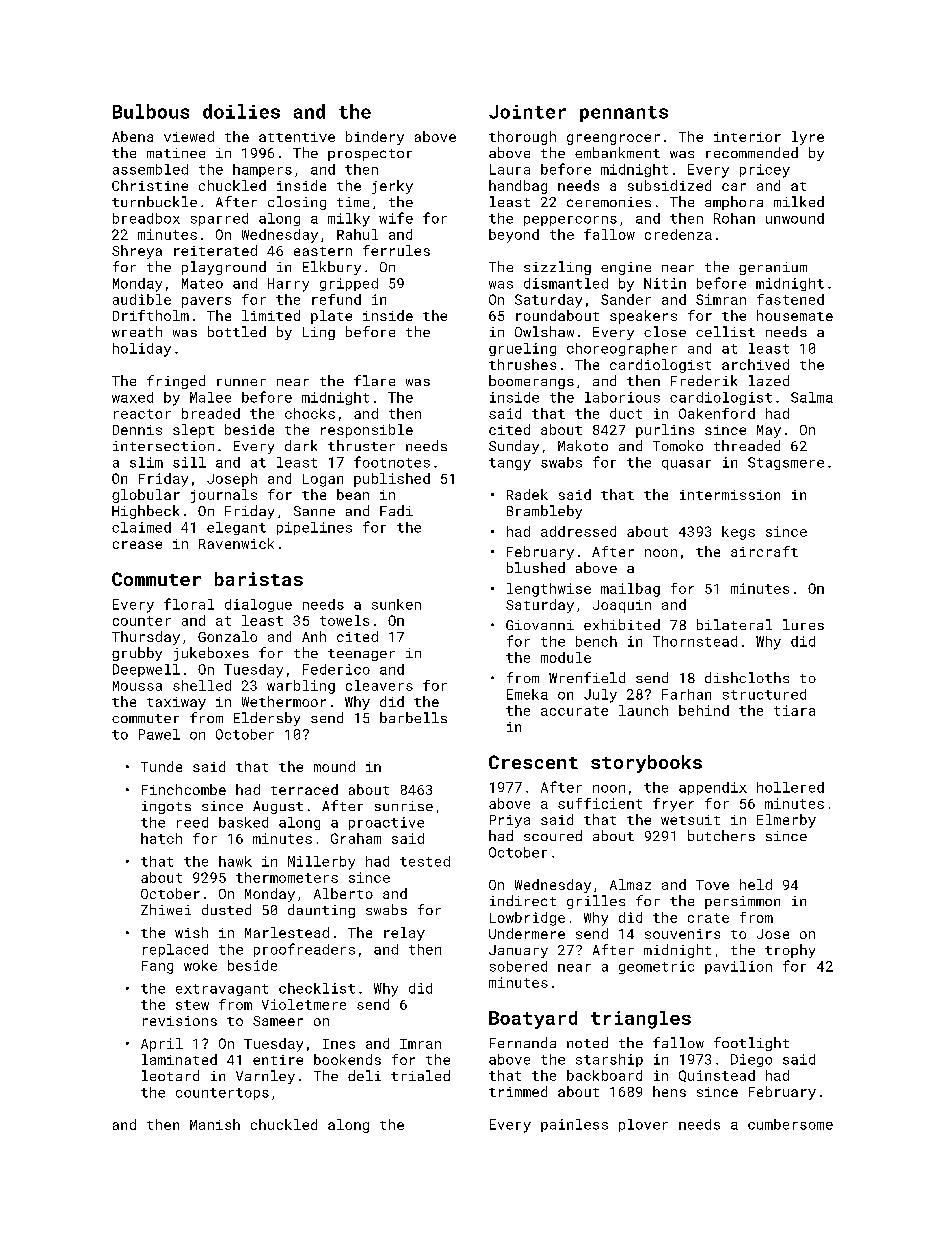  Describe the element at coordinates (241, 111) in the document. I see `doilies` at that location.
